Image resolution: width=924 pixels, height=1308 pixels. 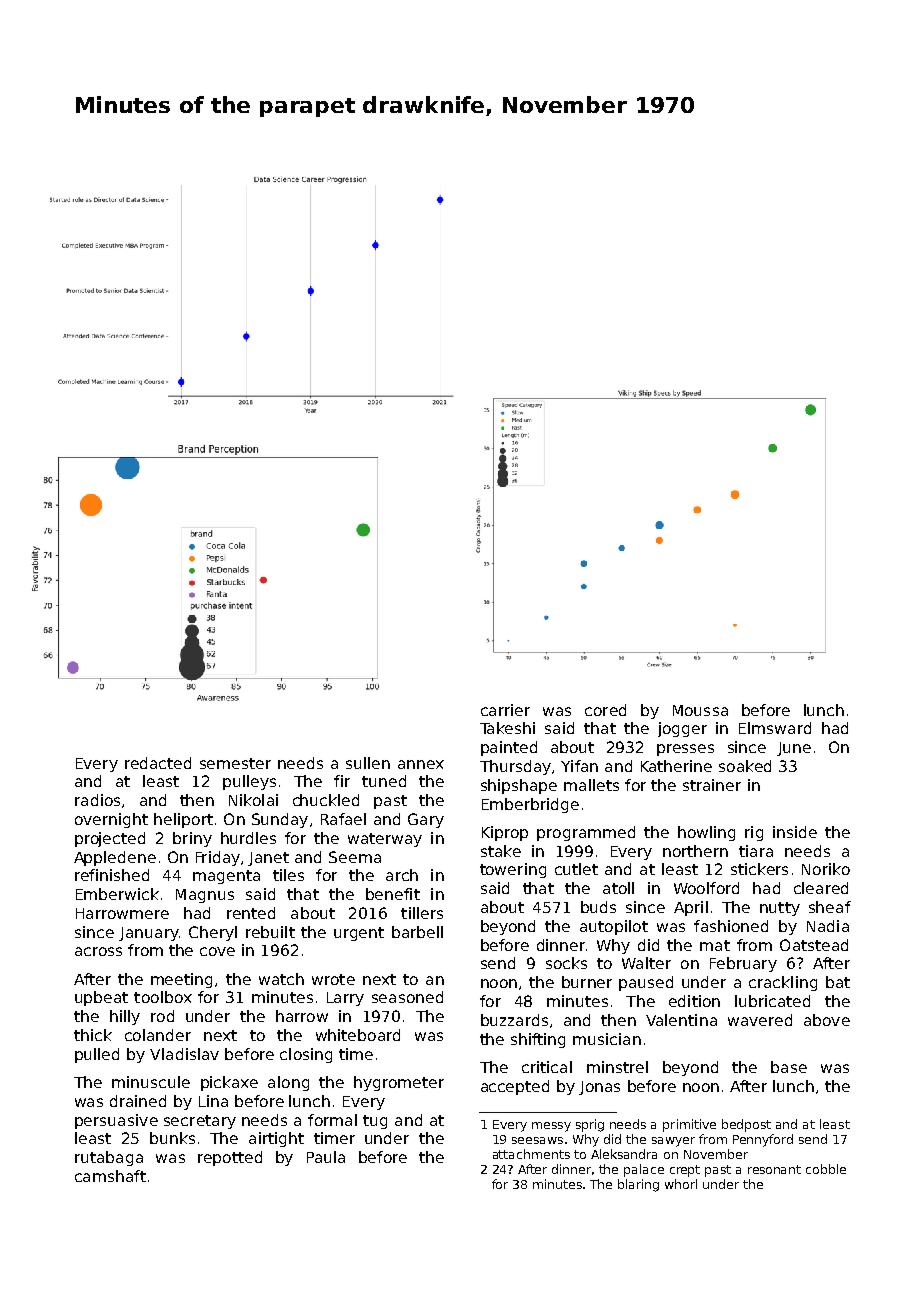 What do you see at coordinates (760, 1020) in the screenshot?
I see `wavered` at bounding box center [760, 1020].
